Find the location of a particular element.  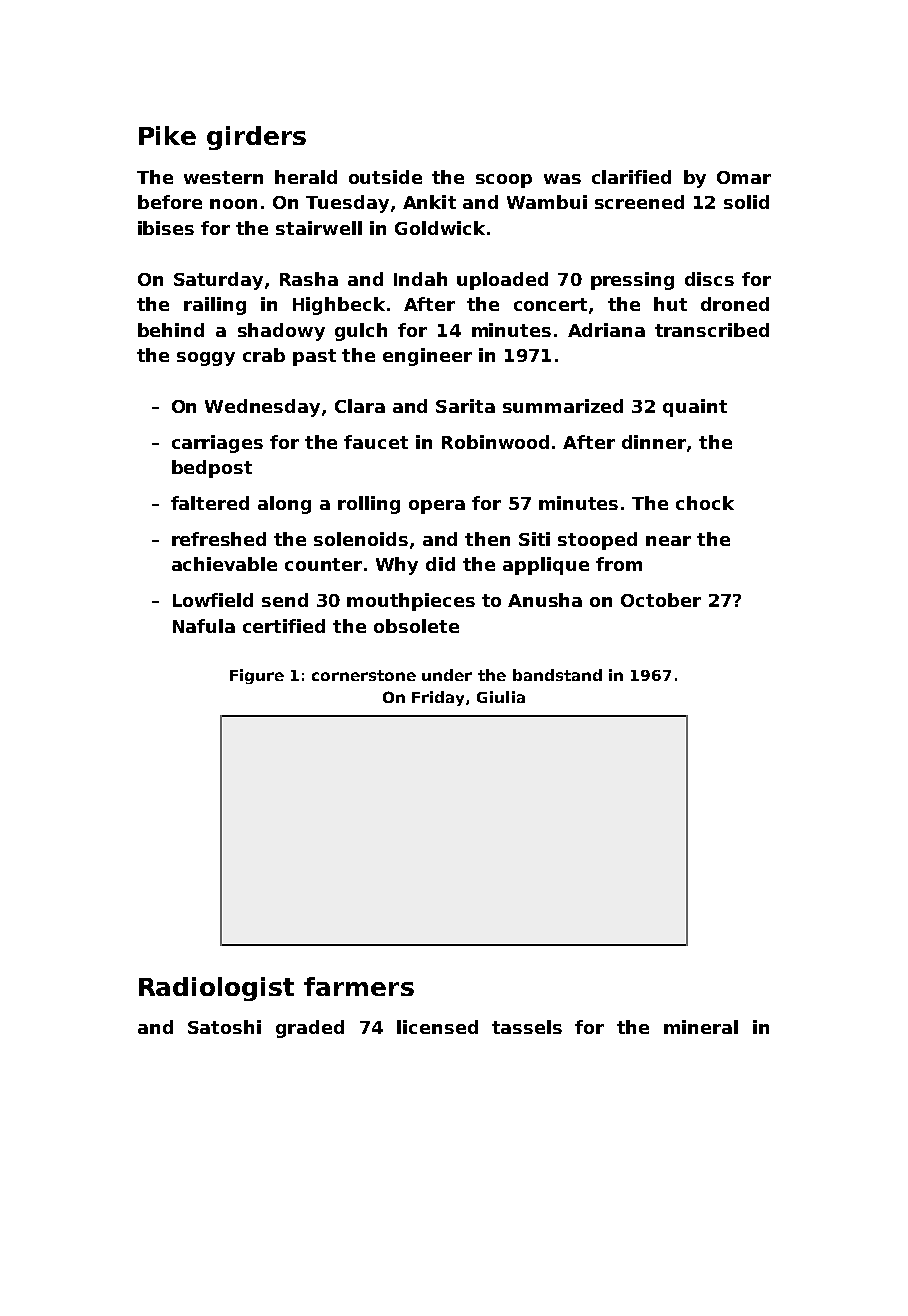

mineral is located at coordinates (701, 1027).
